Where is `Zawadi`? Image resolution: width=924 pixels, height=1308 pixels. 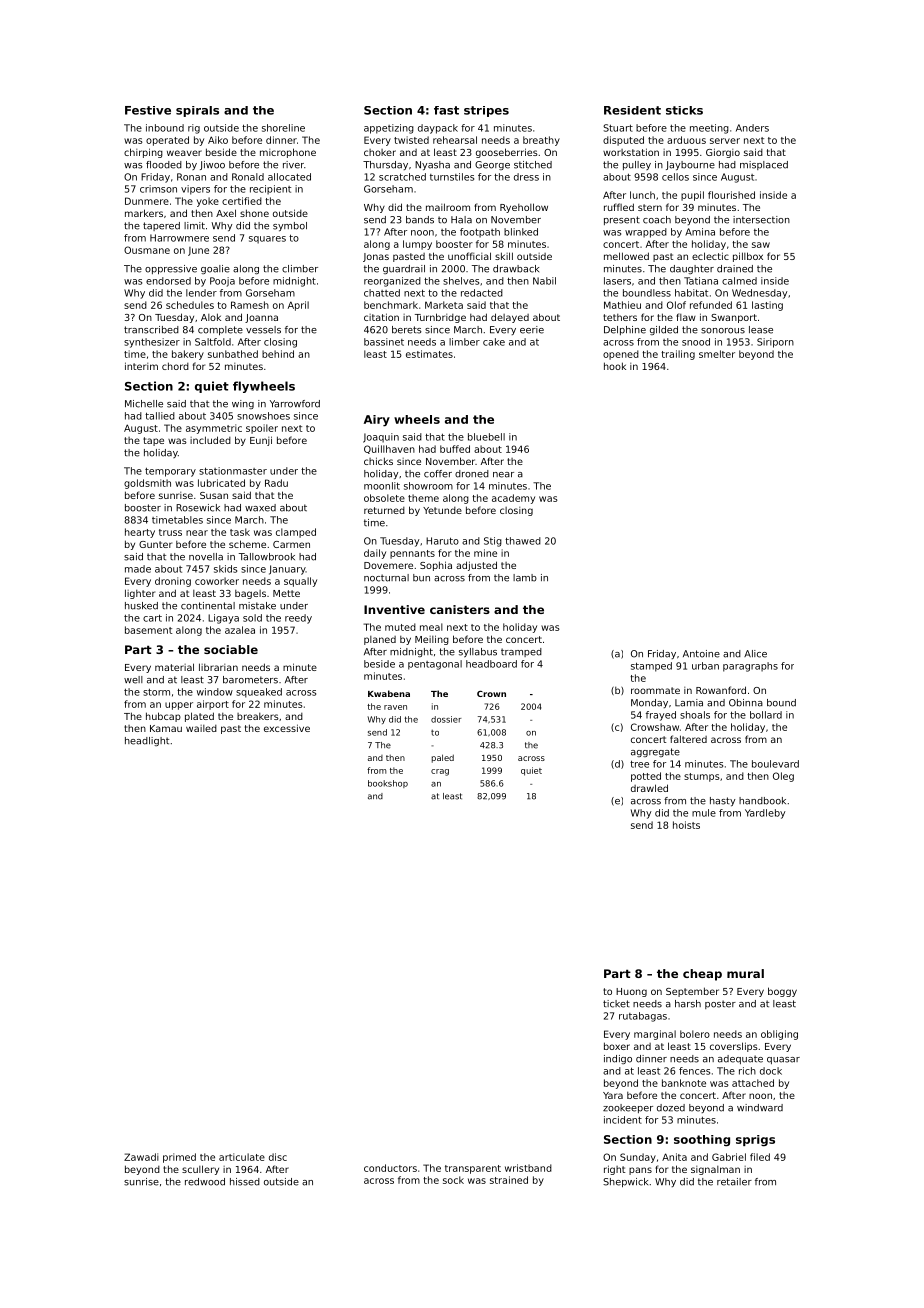 Zawadi is located at coordinates (141, 1157).
